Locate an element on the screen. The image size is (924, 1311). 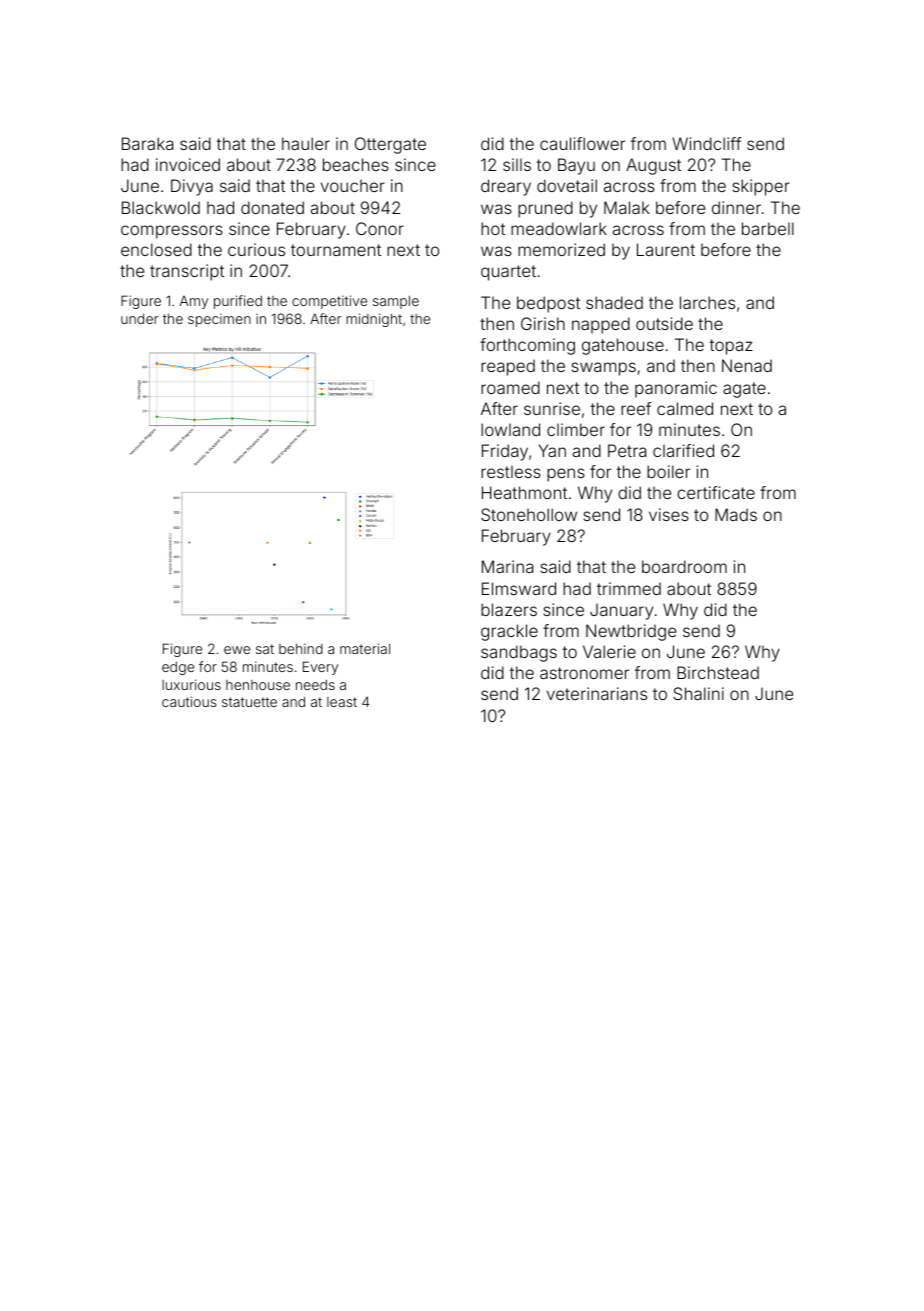
cauliflower is located at coordinates (582, 143).
